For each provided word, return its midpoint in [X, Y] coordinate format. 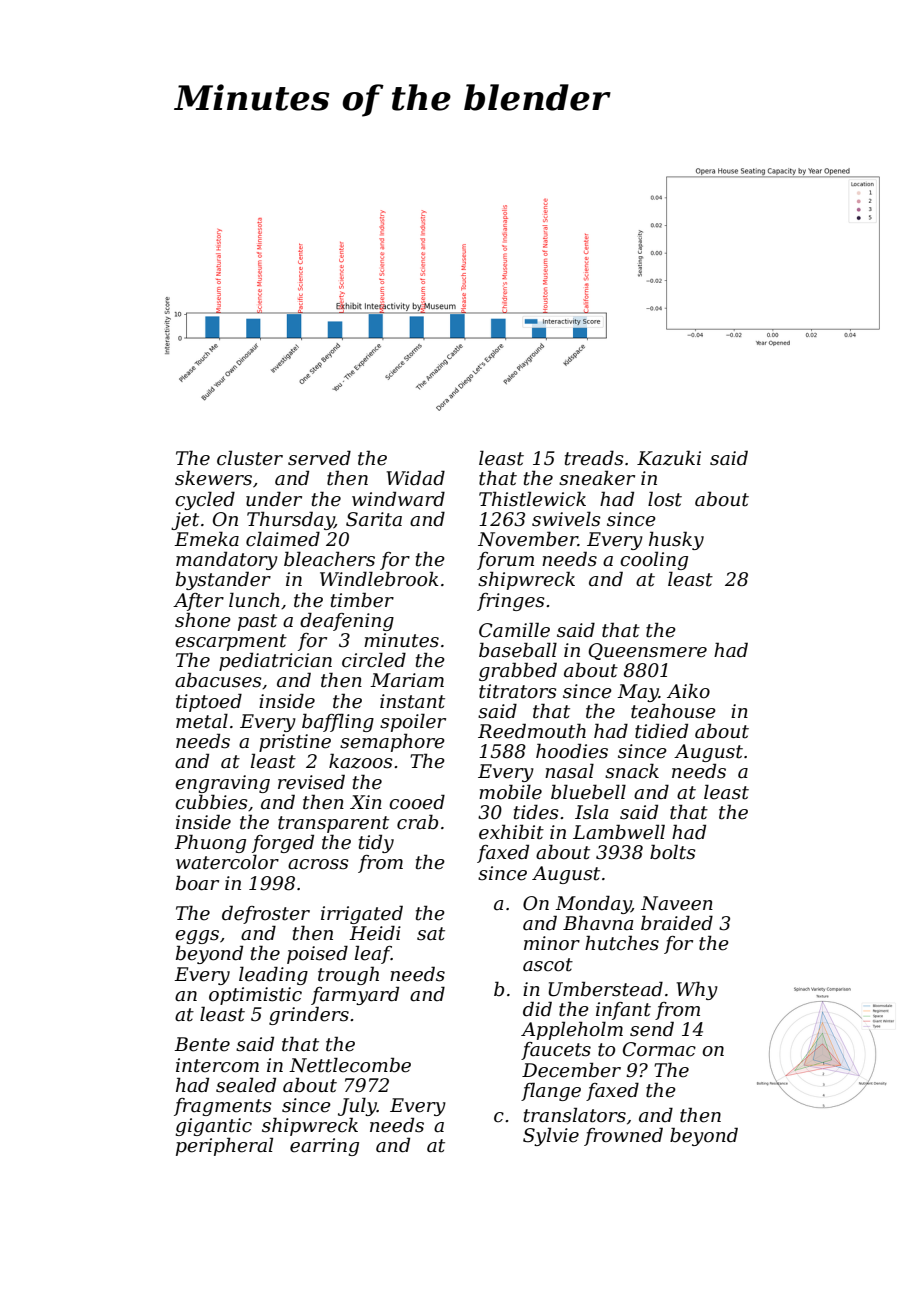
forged [283, 843]
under [274, 499]
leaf [373, 954]
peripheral [224, 1146]
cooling [654, 560]
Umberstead [605, 989]
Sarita [374, 519]
